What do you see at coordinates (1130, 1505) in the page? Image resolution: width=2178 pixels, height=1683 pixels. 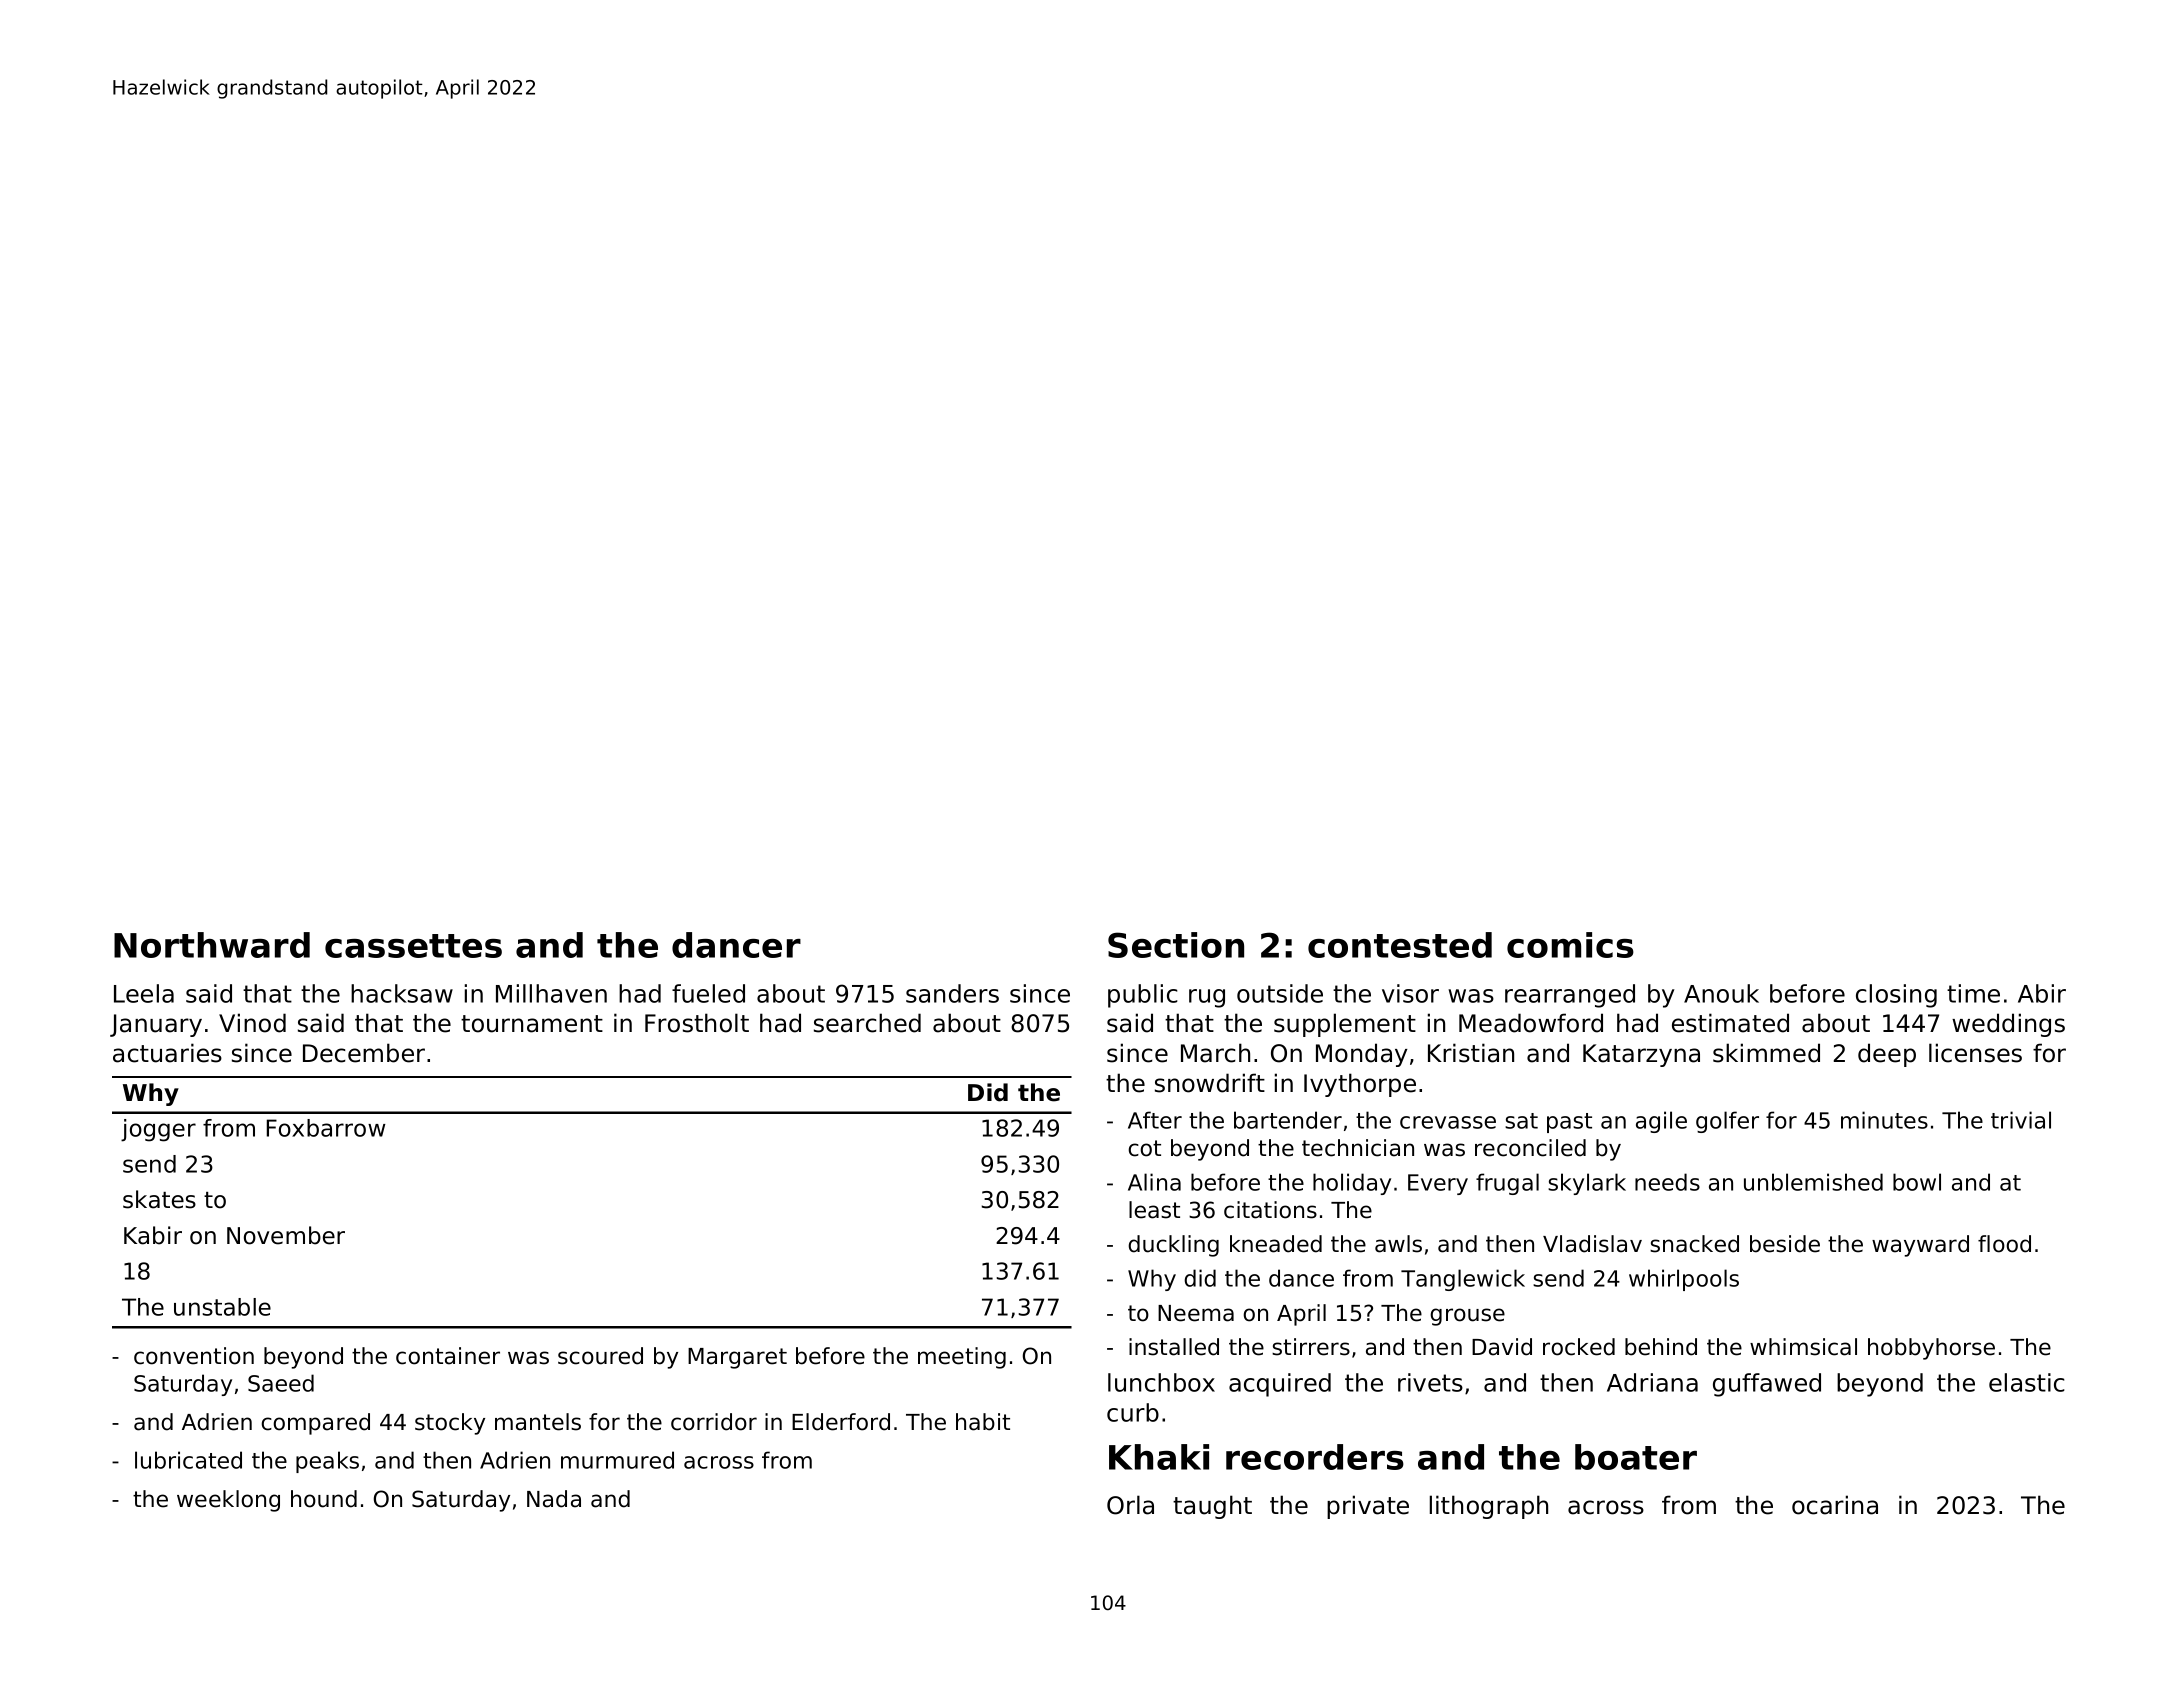 I see `Orla` at bounding box center [1130, 1505].
